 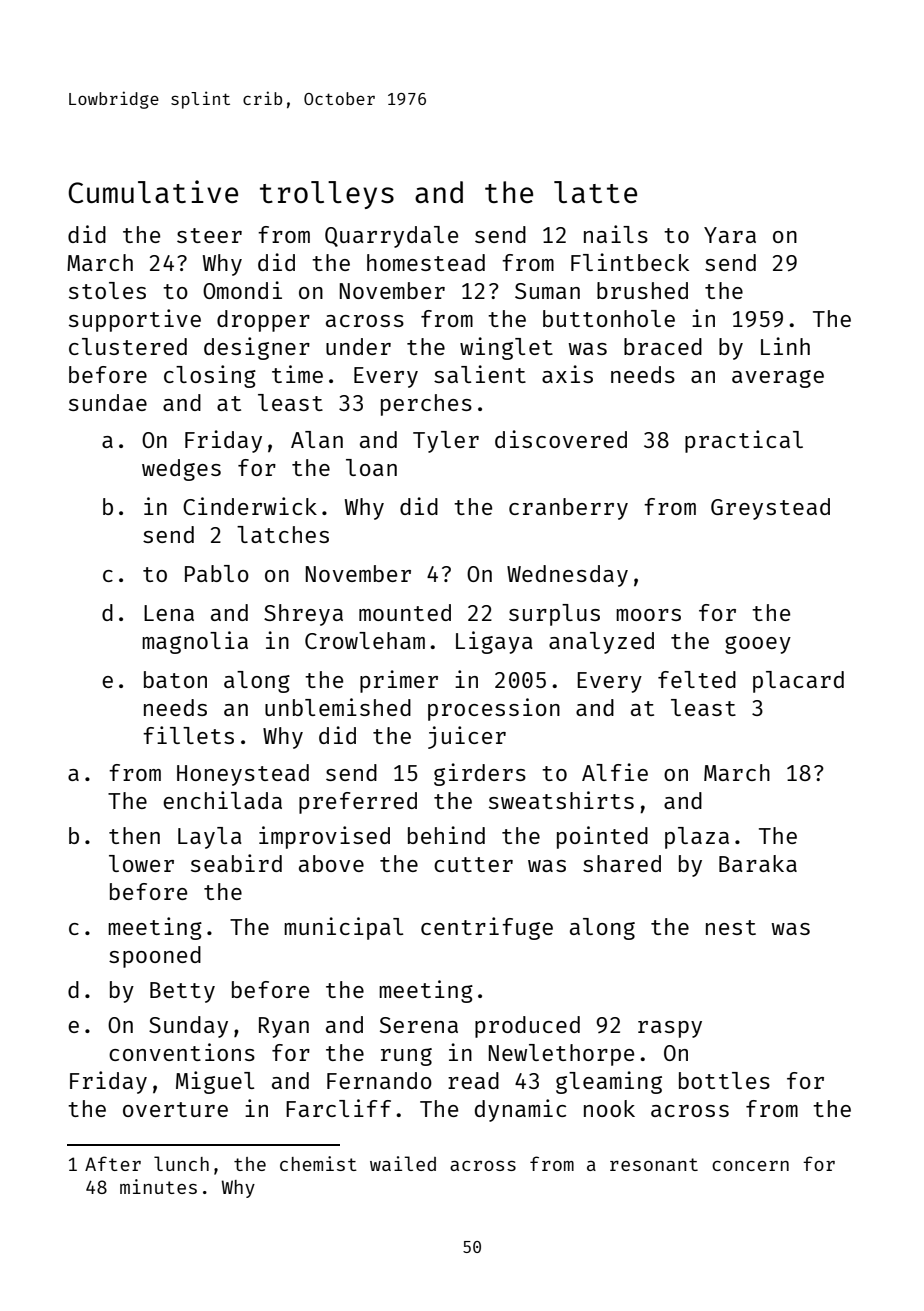 What do you see at coordinates (327, 195) in the screenshot?
I see `trolleys` at bounding box center [327, 195].
